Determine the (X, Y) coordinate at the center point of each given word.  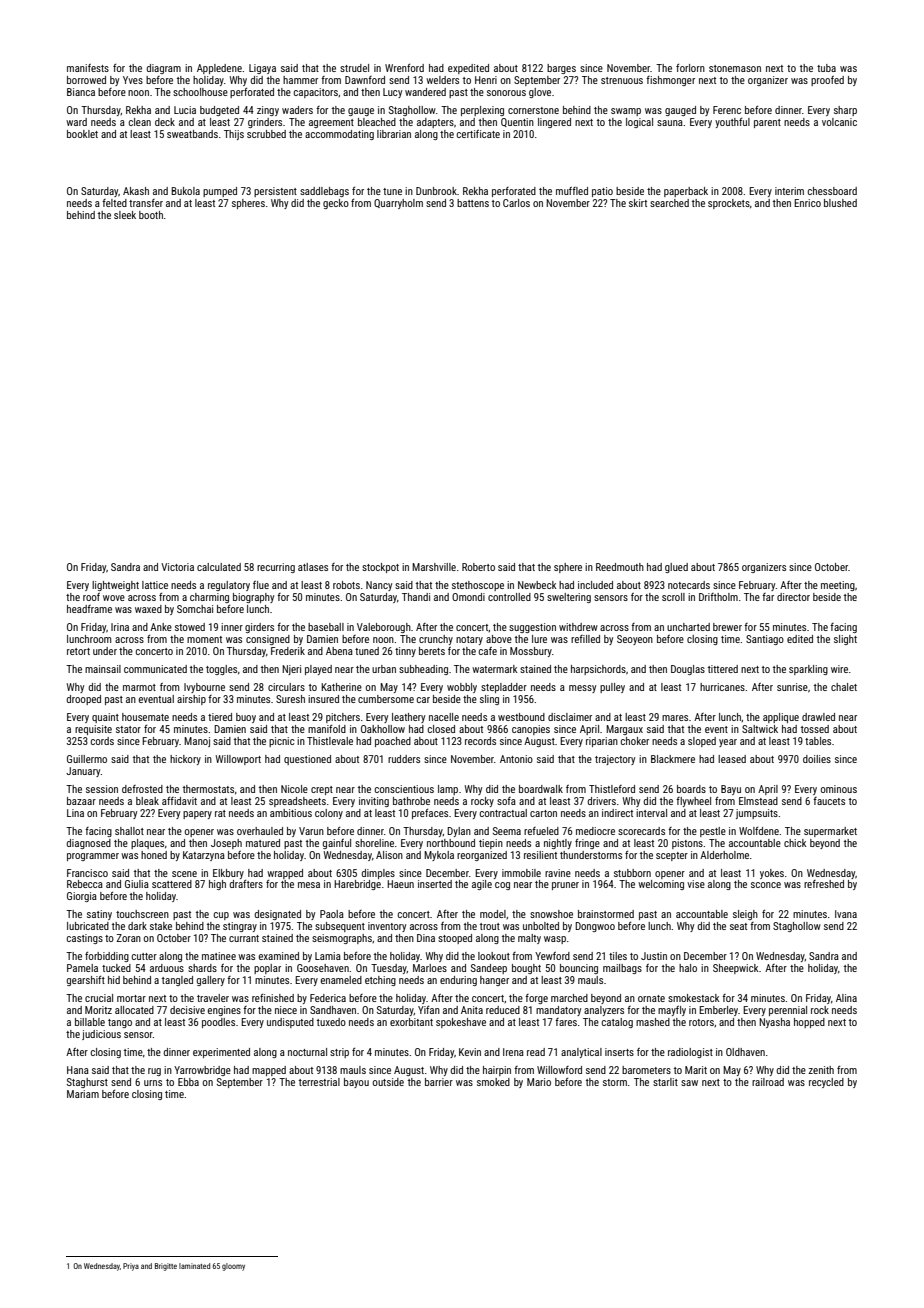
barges (561, 69)
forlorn (690, 68)
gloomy (233, 1267)
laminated (194, 1266)
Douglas (688, 670)
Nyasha (774, 1023)
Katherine (341, 687)
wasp (555, 940)
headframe (89, 609)
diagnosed (88, 844)
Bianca (81, 92)
